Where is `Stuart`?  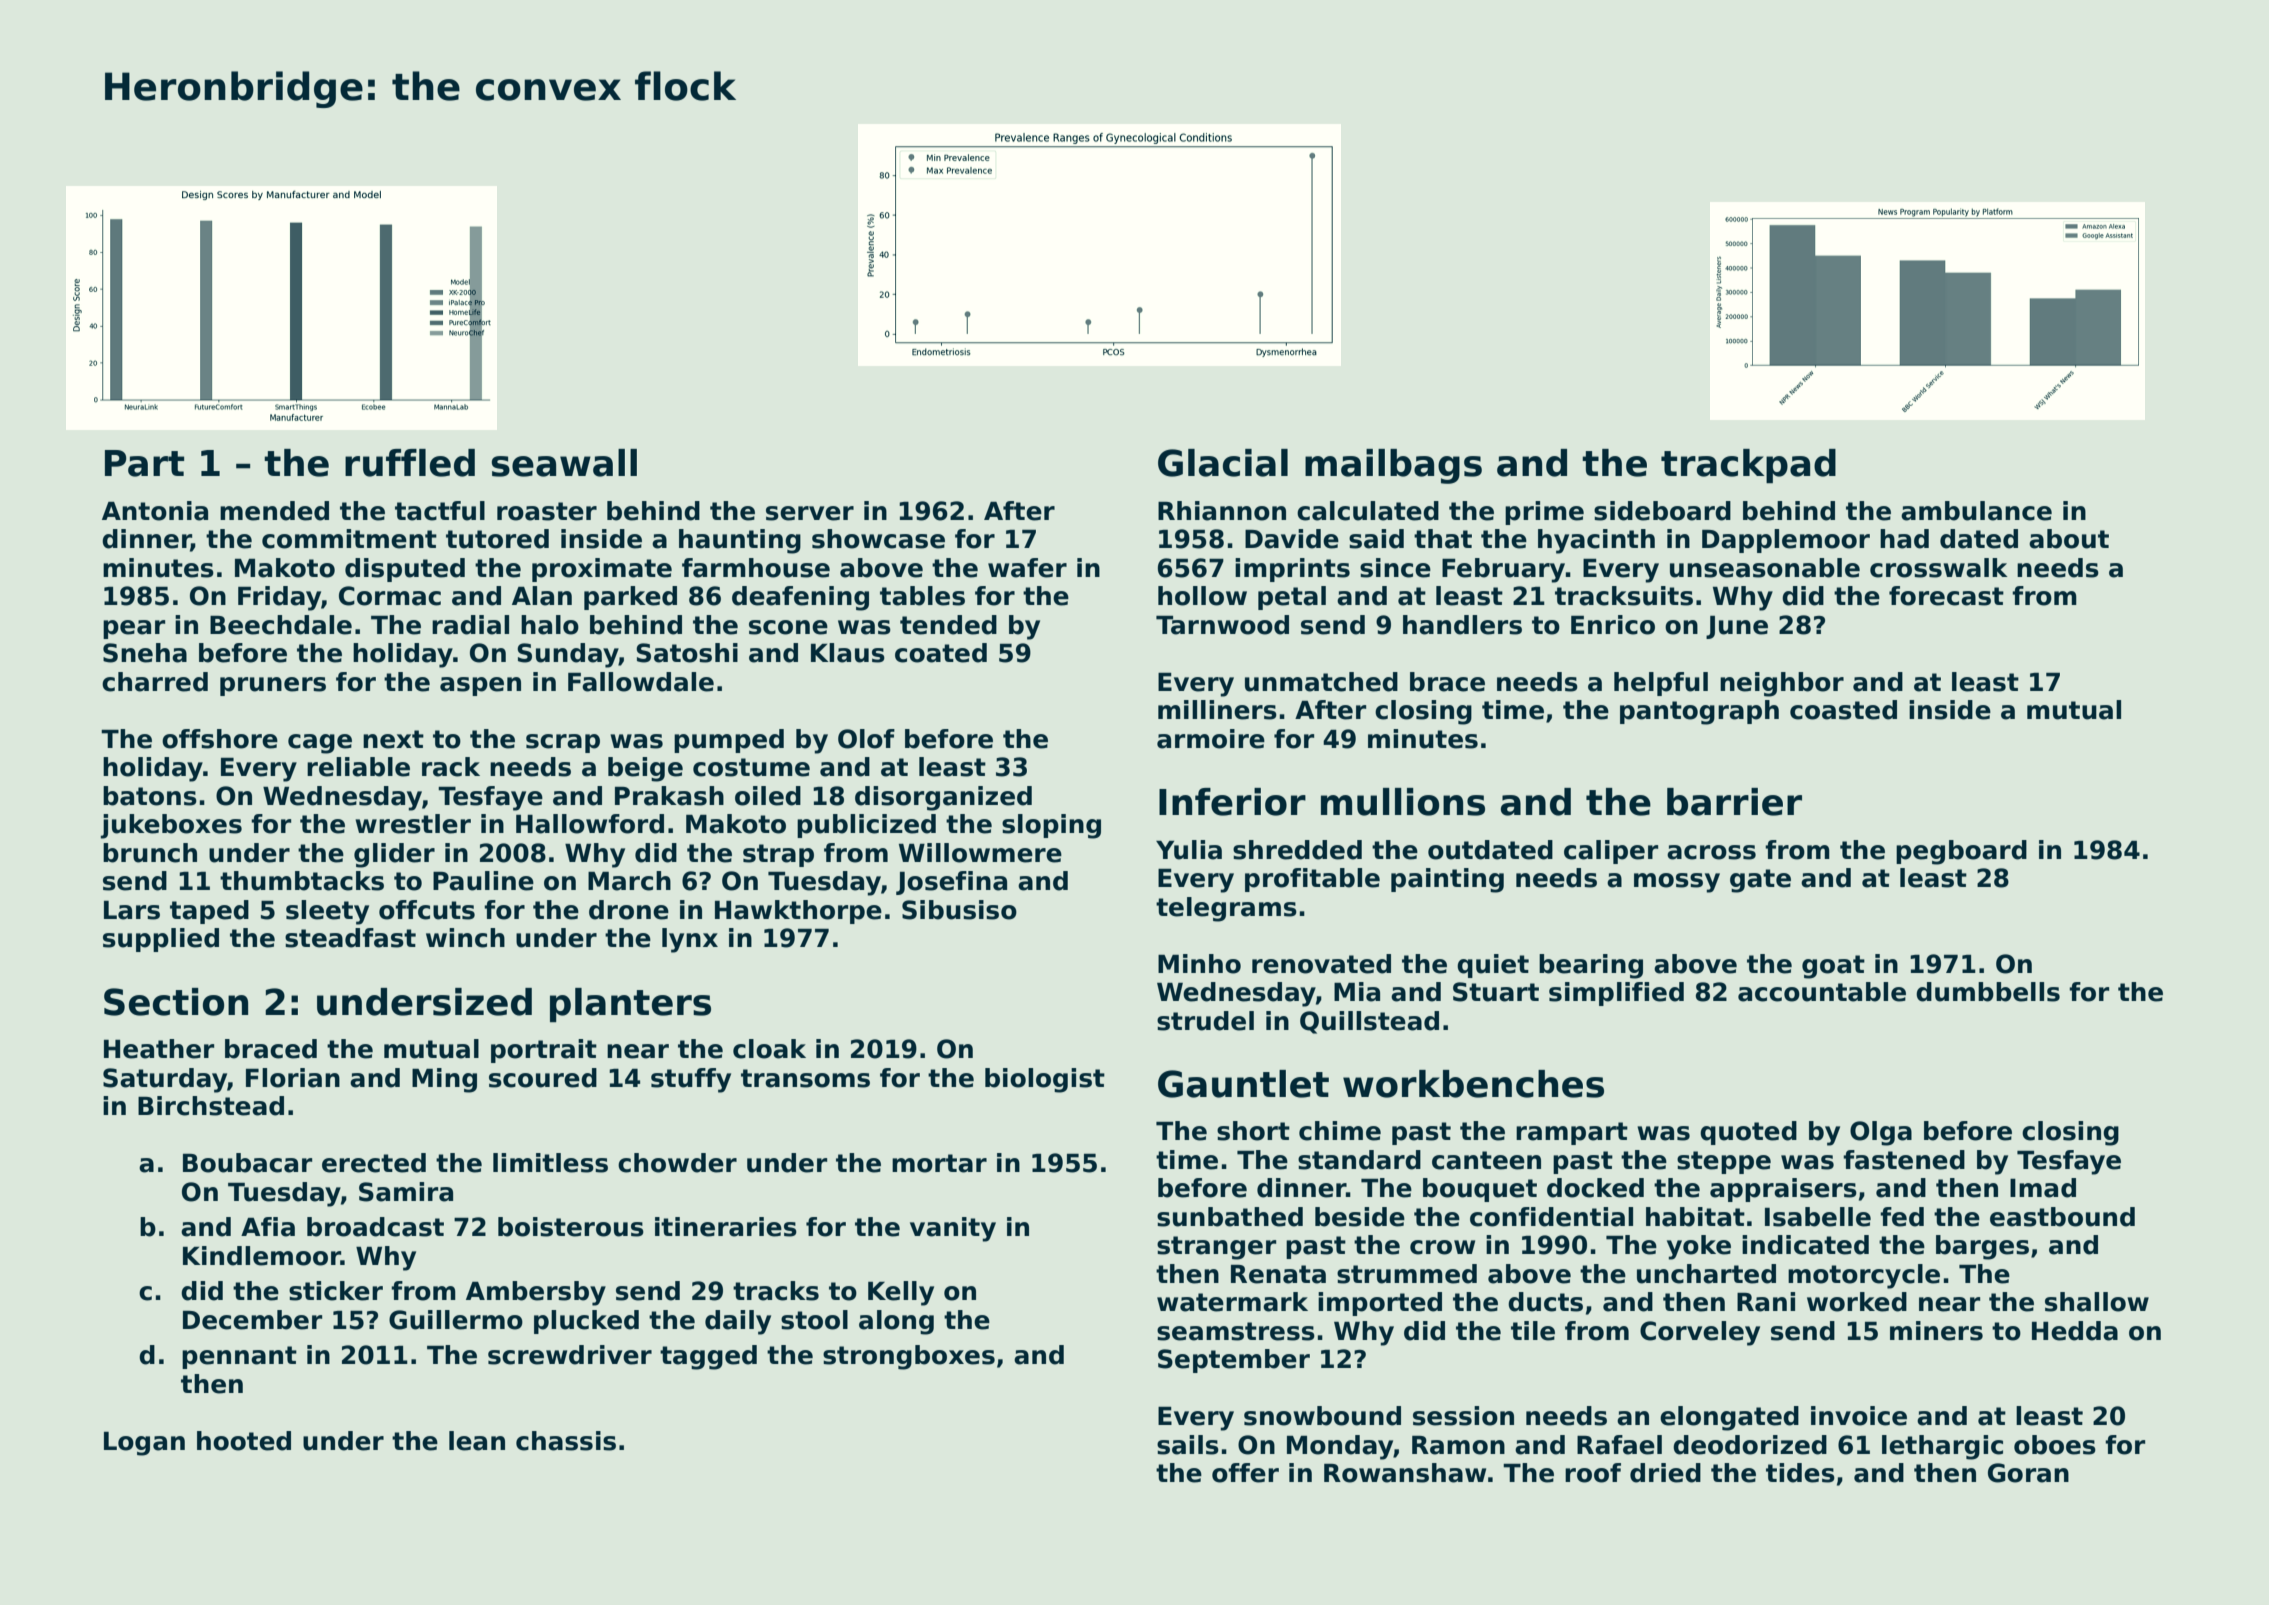
Stuart is located at coordinates (1496, 992).
